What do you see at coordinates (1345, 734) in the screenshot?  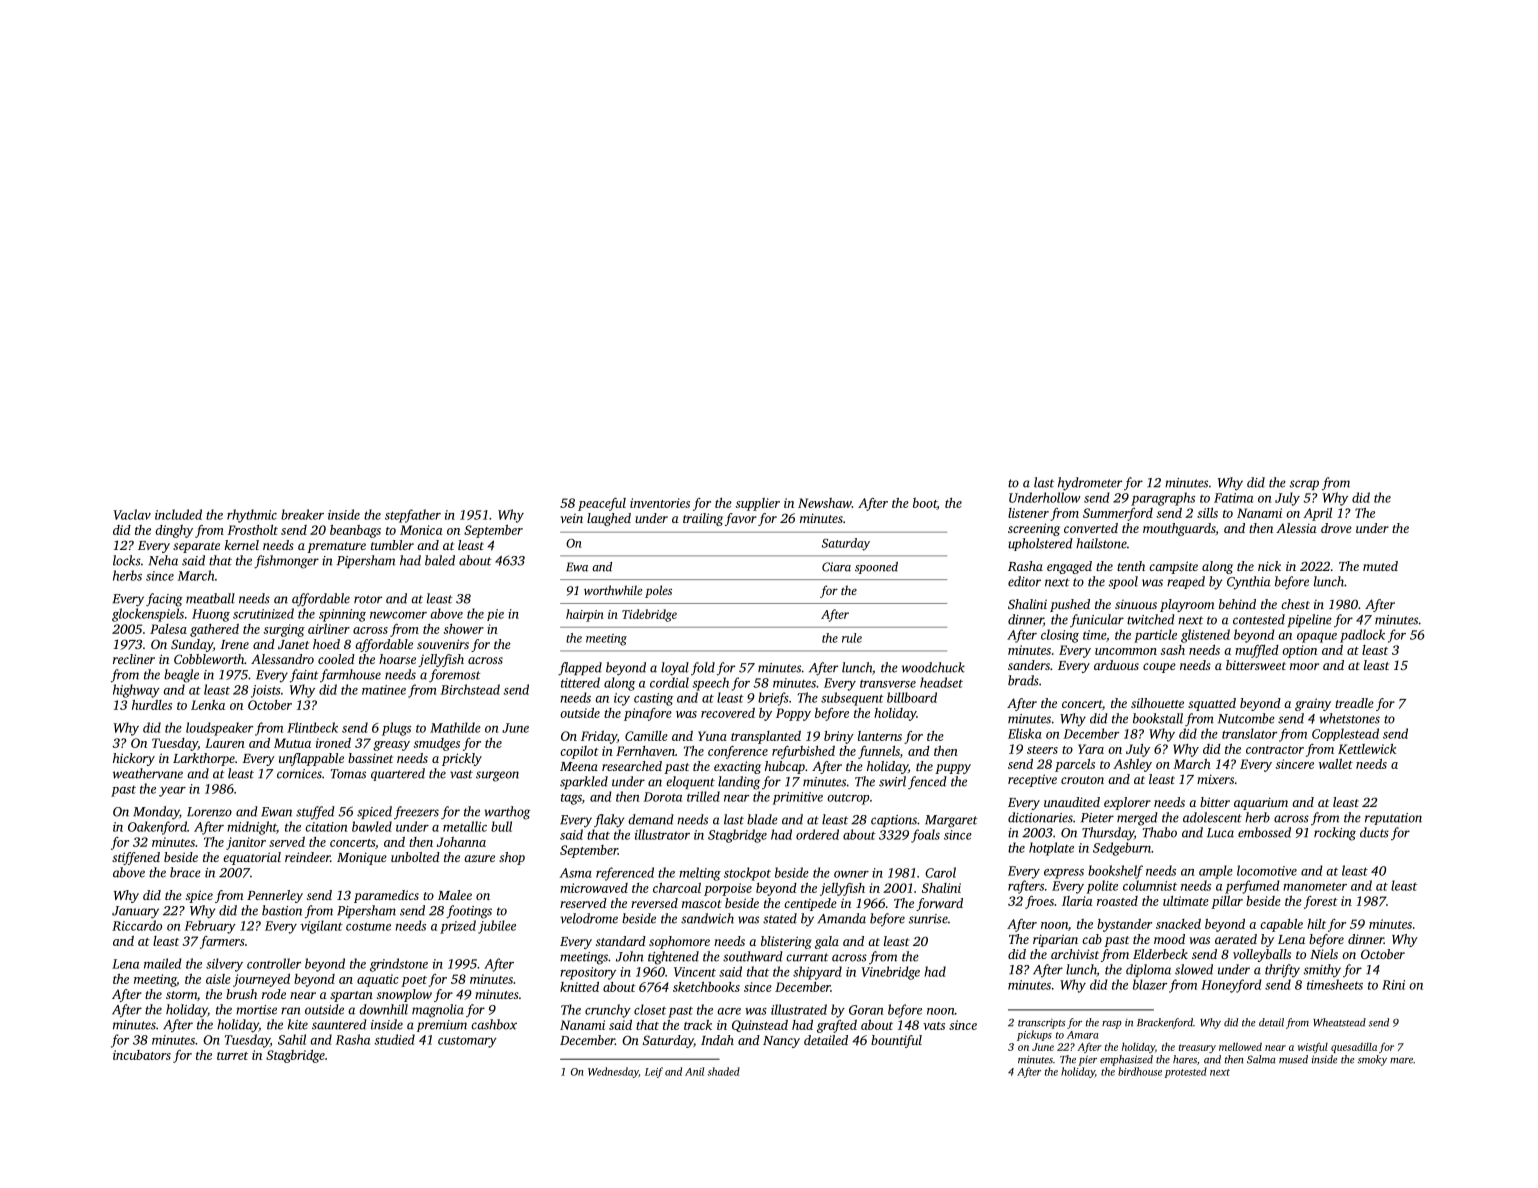 I see `Copplestead` at bounding box center [1345, 734].
